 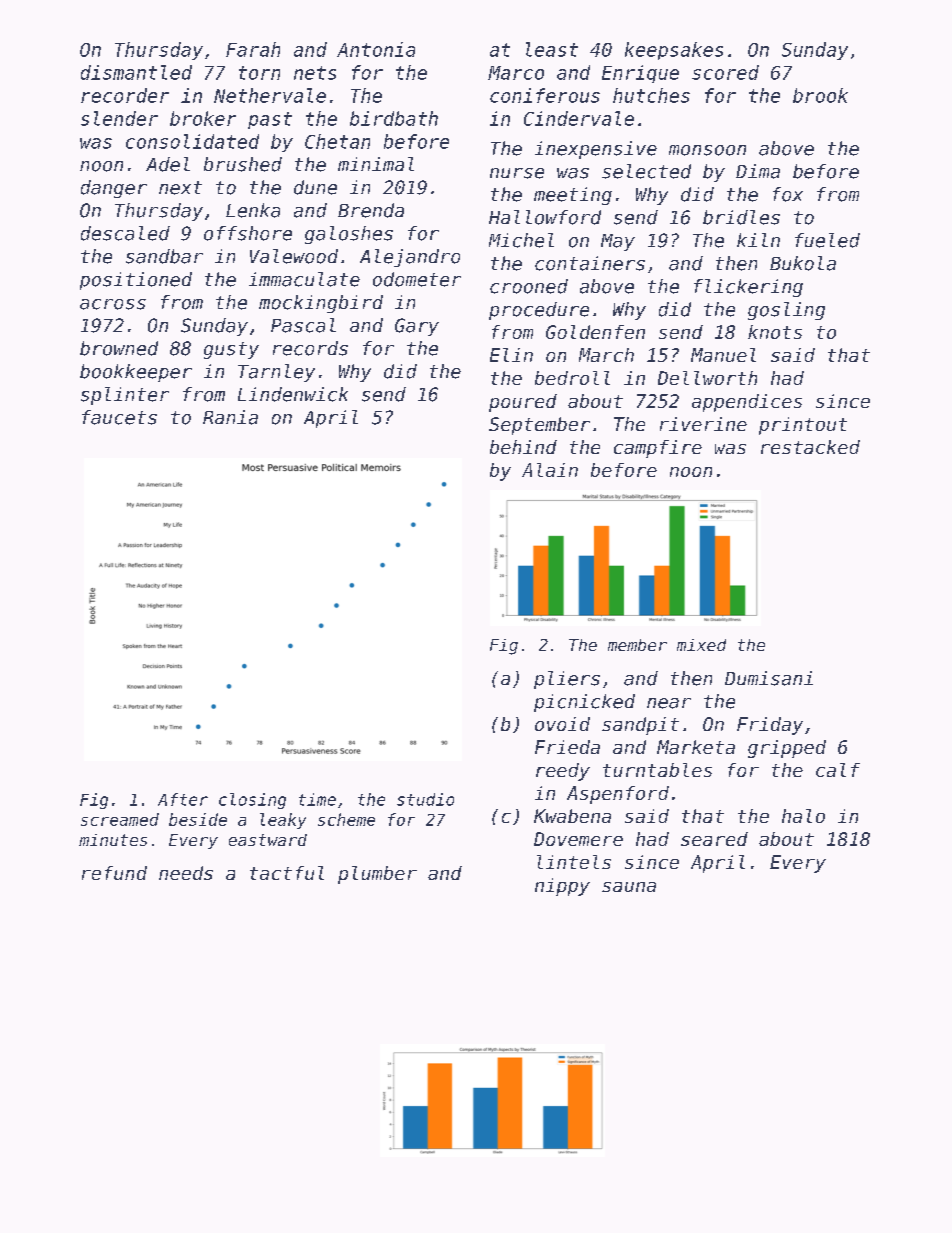 What do you see at coordinates (376, 49) in the screenshot?
I see `Antonia` at bounding box center [376, 49].
